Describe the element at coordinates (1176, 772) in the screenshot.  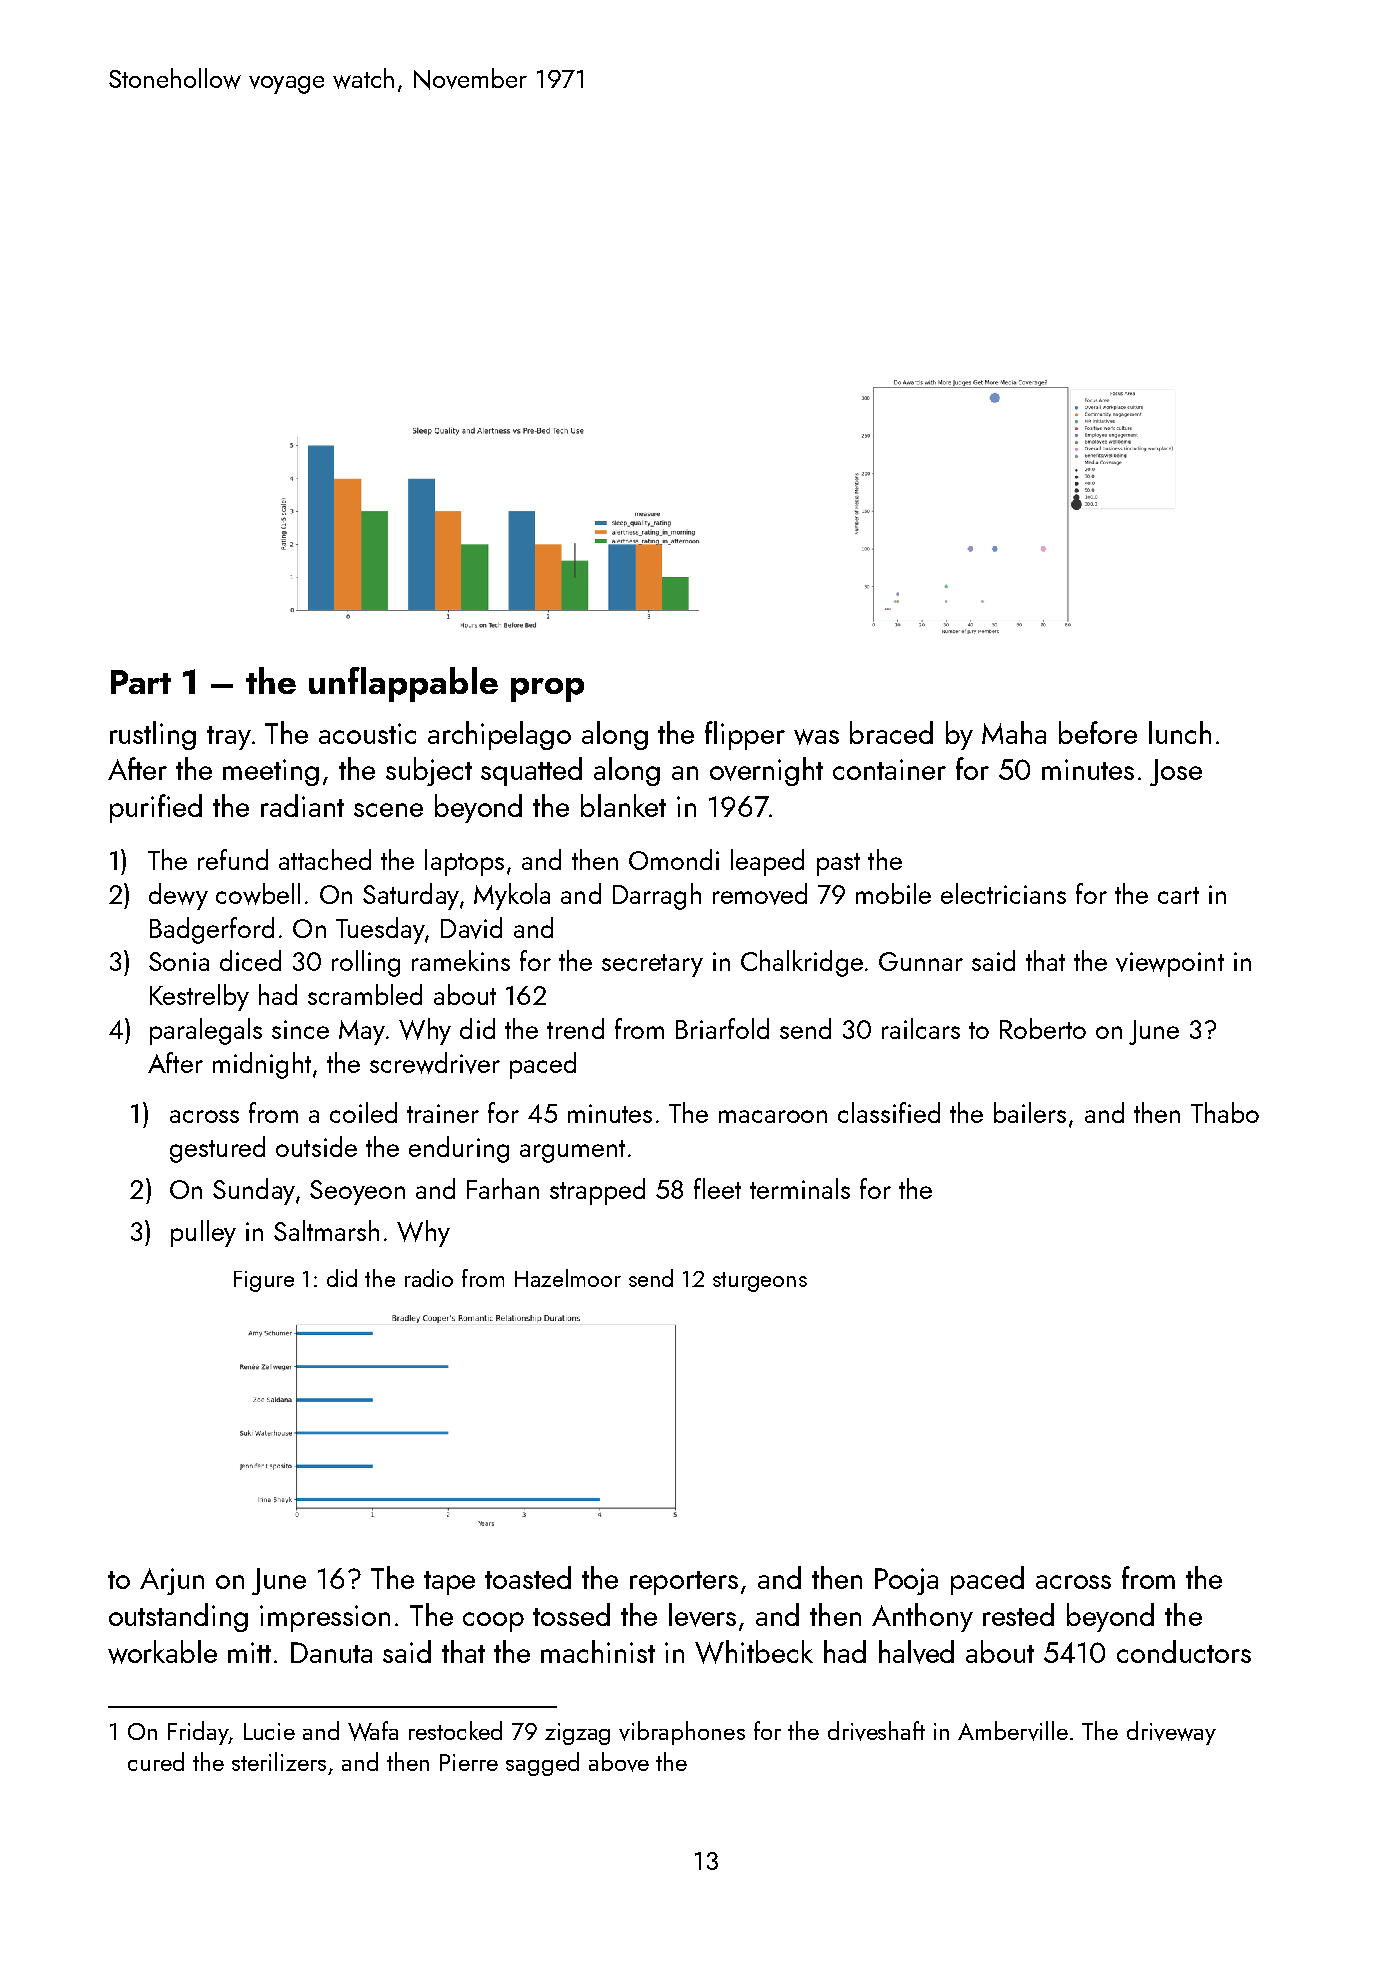
I see `Jose` at that location.
